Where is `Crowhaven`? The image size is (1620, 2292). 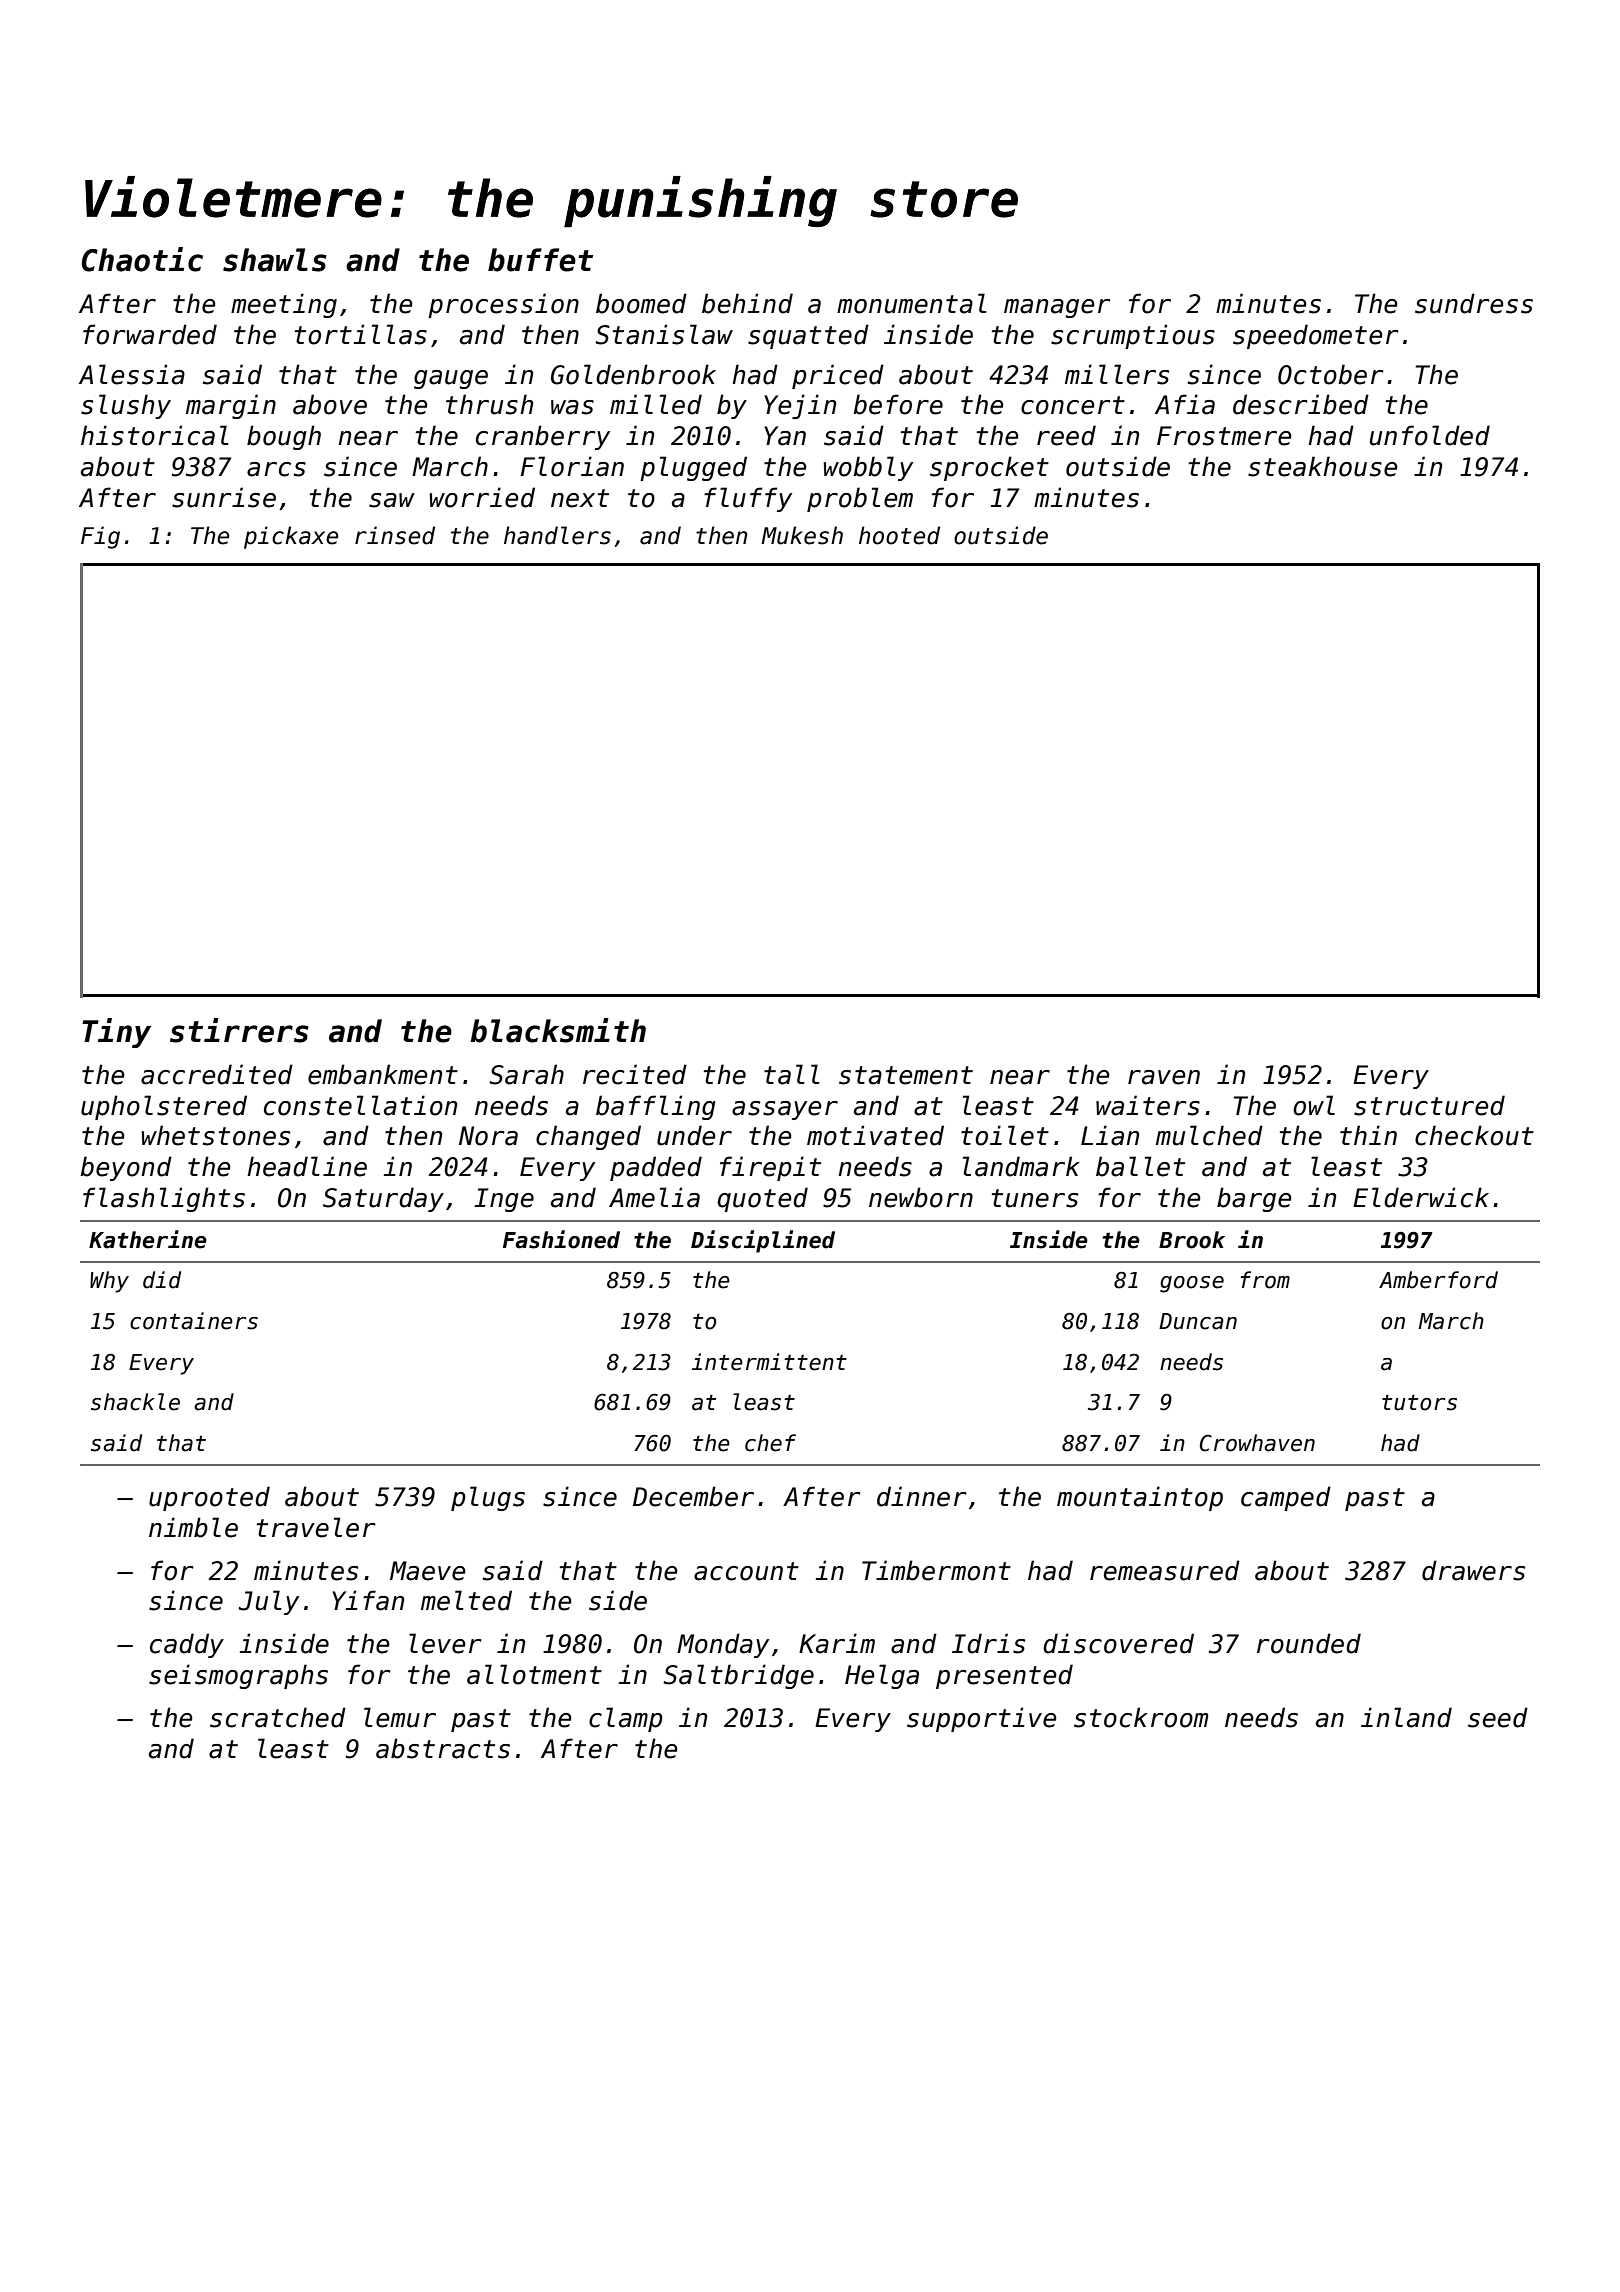 Crowhaven is located at coordinates (1257, 1443).
